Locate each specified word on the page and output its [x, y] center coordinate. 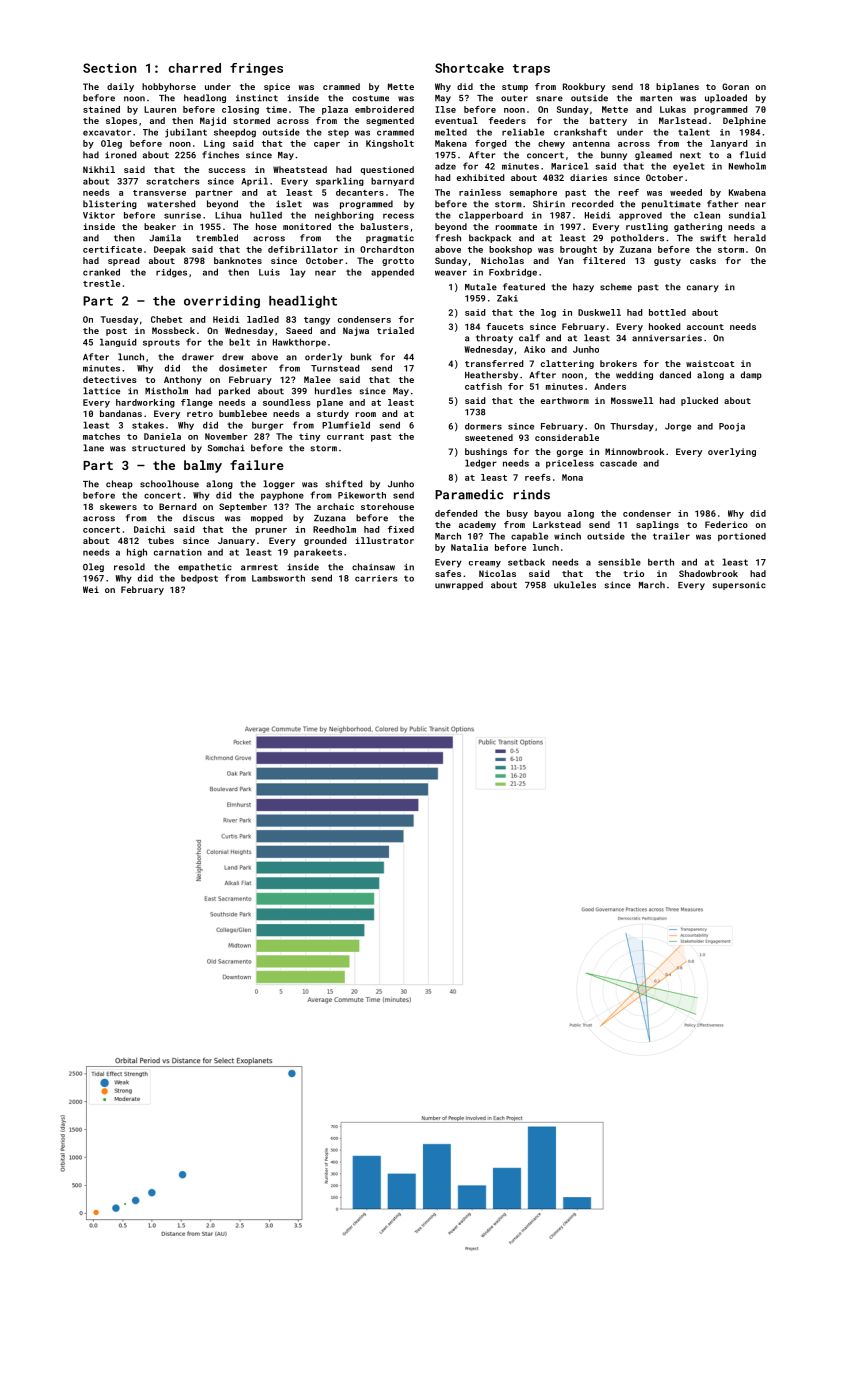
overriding [222, 302]
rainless [480, 192]
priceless [570, 464]
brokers [618, 363]
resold [129, 567]
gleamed [653, 155]
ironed [120, 155]
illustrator [384, 540]
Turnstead [335, 368]
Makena [451, 143]
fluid [753, 155]
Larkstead [557, 524]
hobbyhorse [169, 87]
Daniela [162, 436]
